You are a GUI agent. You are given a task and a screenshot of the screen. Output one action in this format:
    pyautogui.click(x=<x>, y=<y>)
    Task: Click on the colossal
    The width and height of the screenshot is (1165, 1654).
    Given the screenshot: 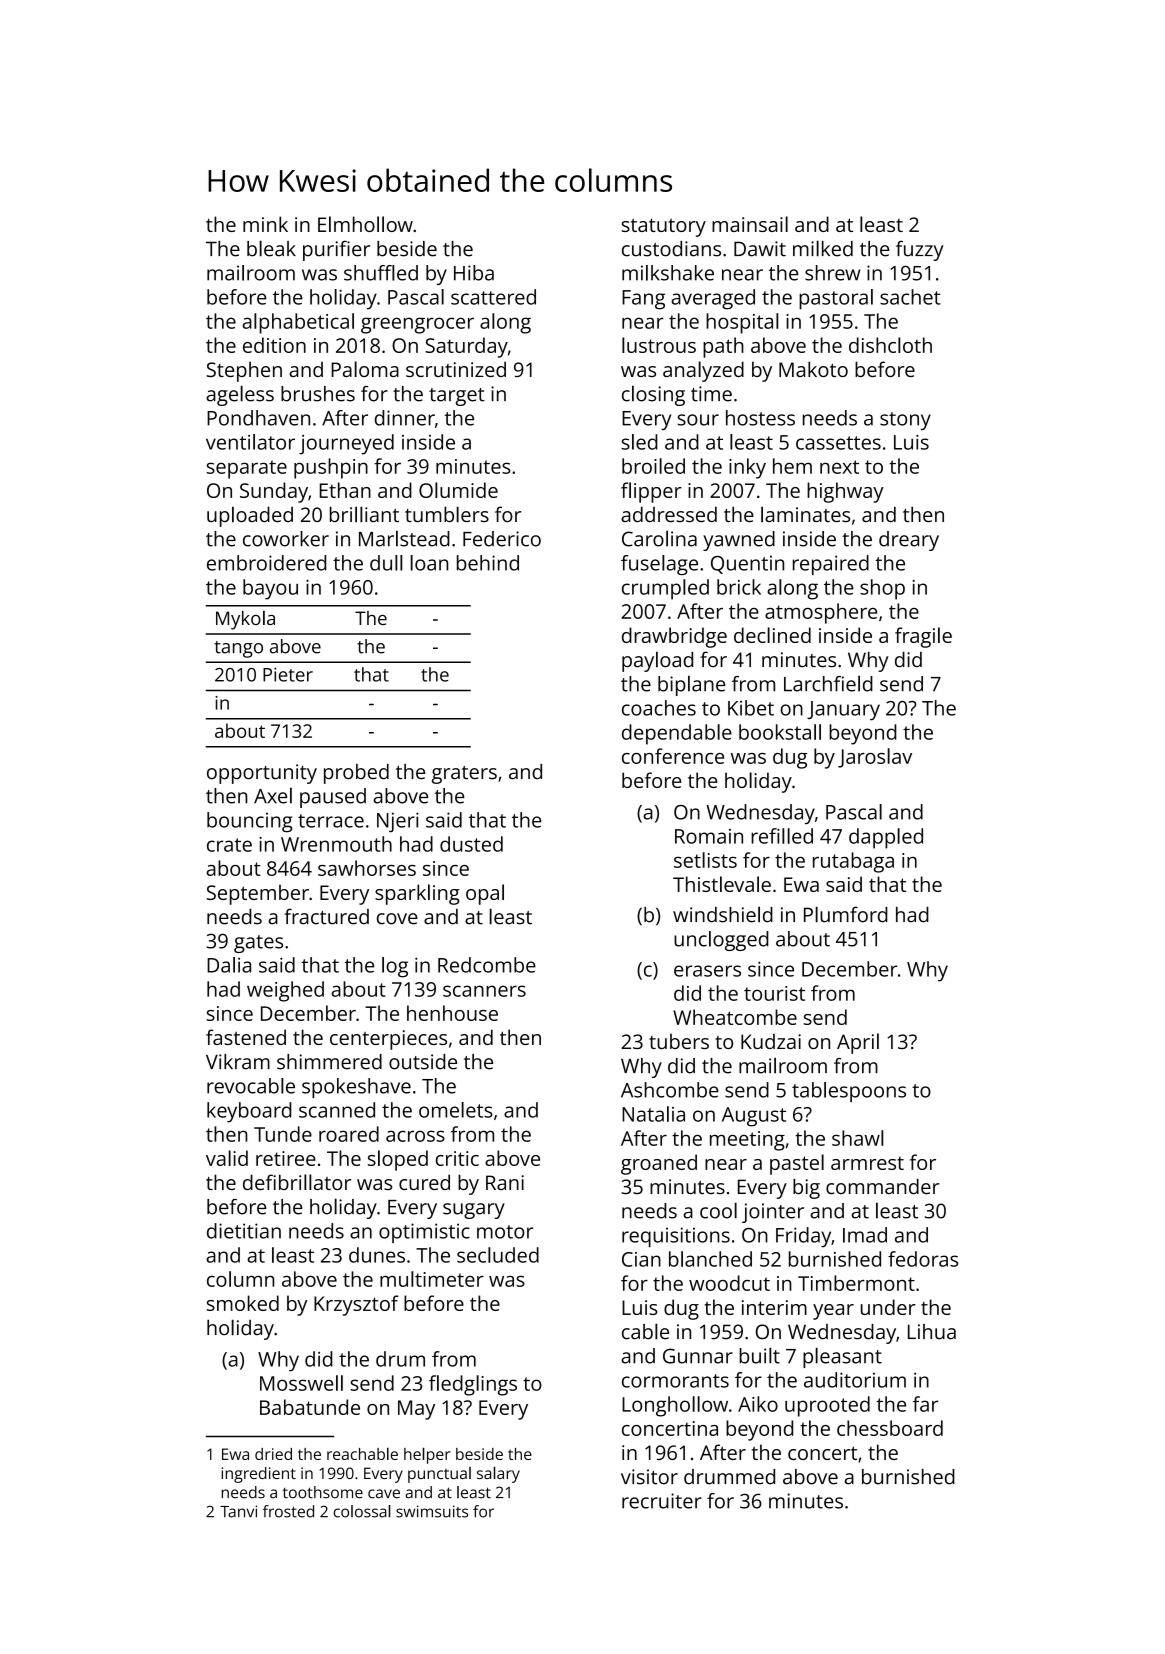 What is the action you would take?
    pyautogui.click(x=362, y=1511)
